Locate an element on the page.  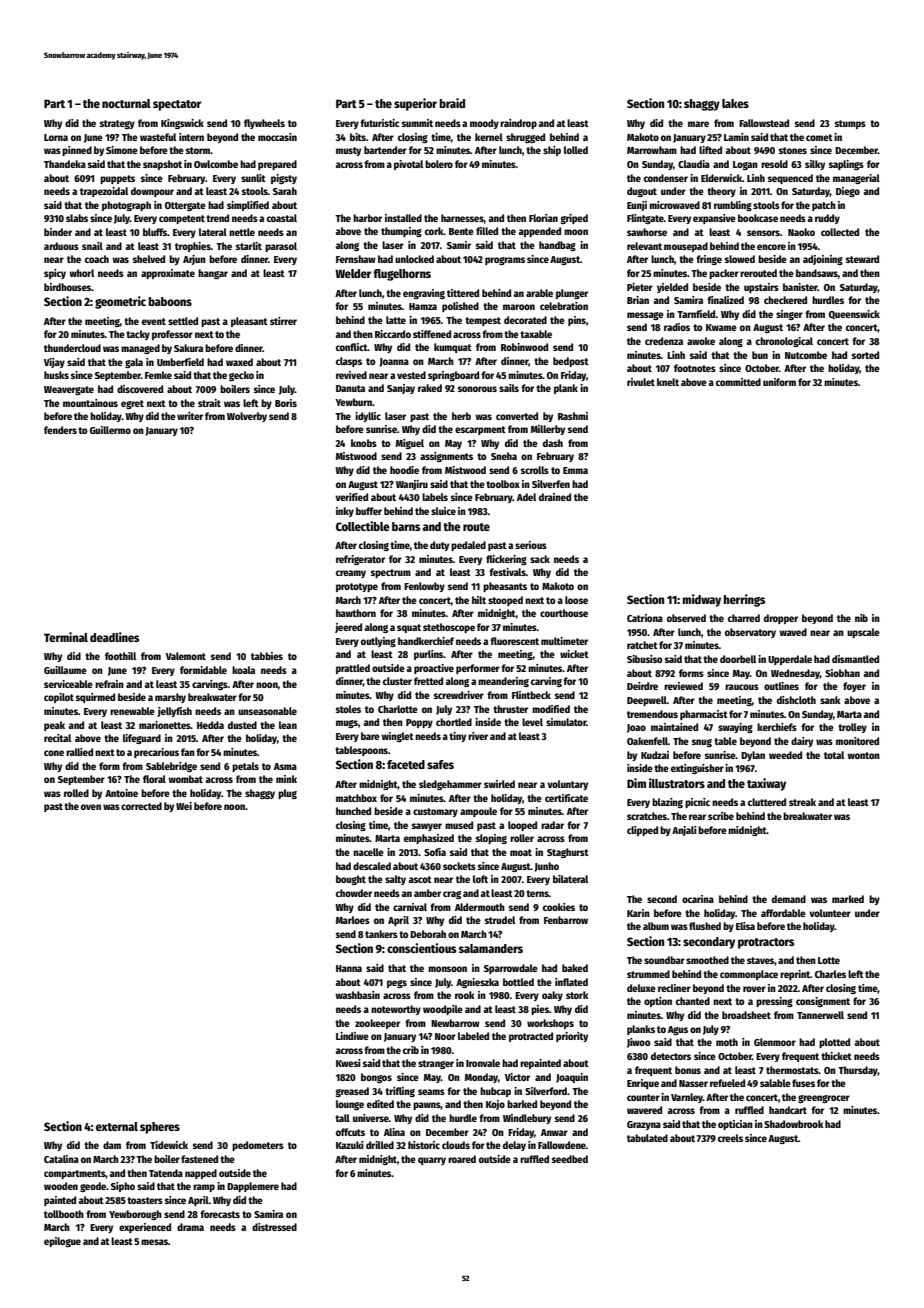
Diego is located at coordinates (848, 192).
